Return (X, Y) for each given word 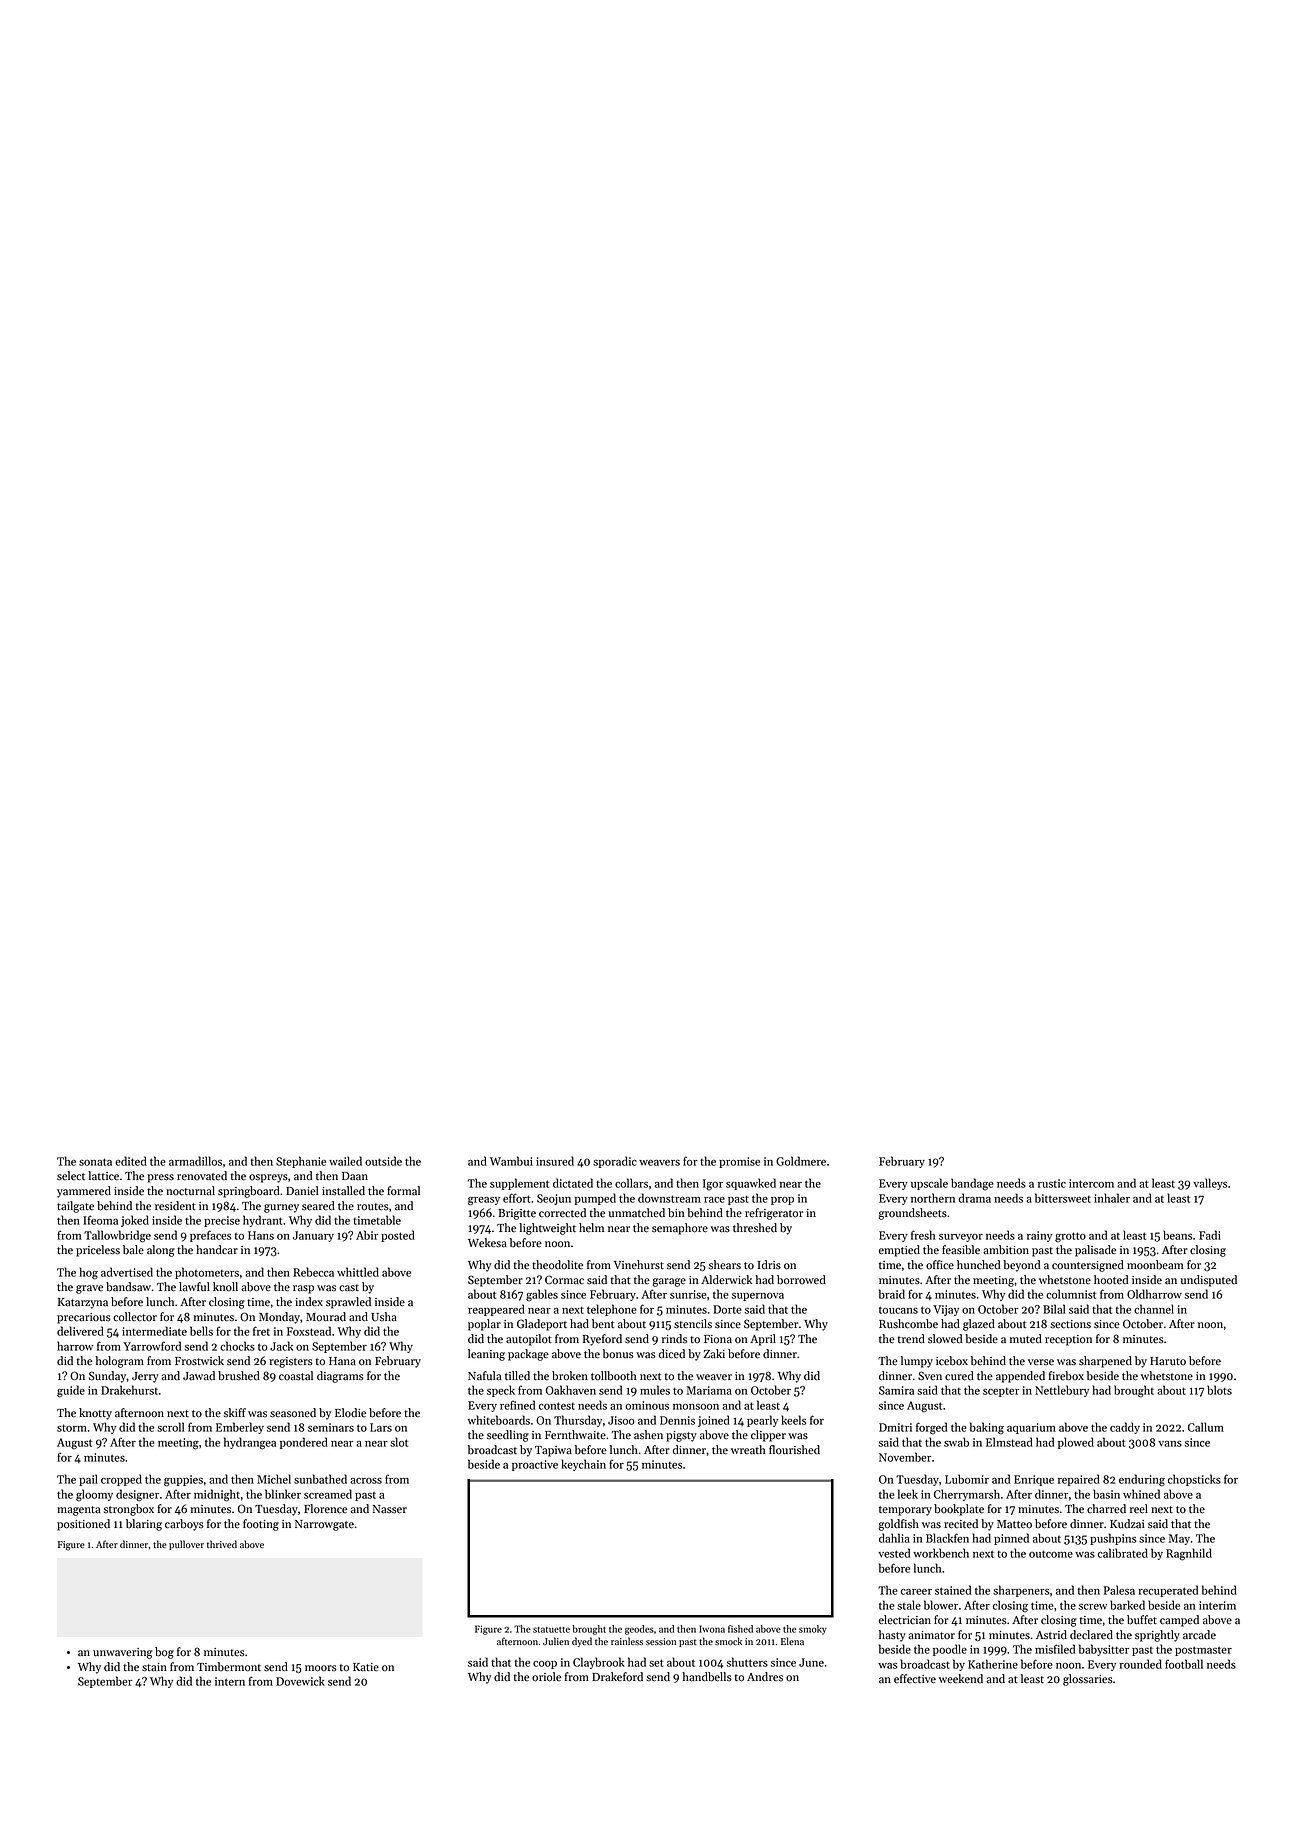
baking (987, 1428)
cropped (121, 1480)
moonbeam (1155, 1265)
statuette (551, 1630)
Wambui (511, 1161)
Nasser (390, 1509)
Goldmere (801, 1161)
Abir (367, 1235)
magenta (78, 1511)
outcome (1051, 1554)
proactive (535, 1465)
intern (230, 1681)
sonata (95, 1162)
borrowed (801, 1280)
